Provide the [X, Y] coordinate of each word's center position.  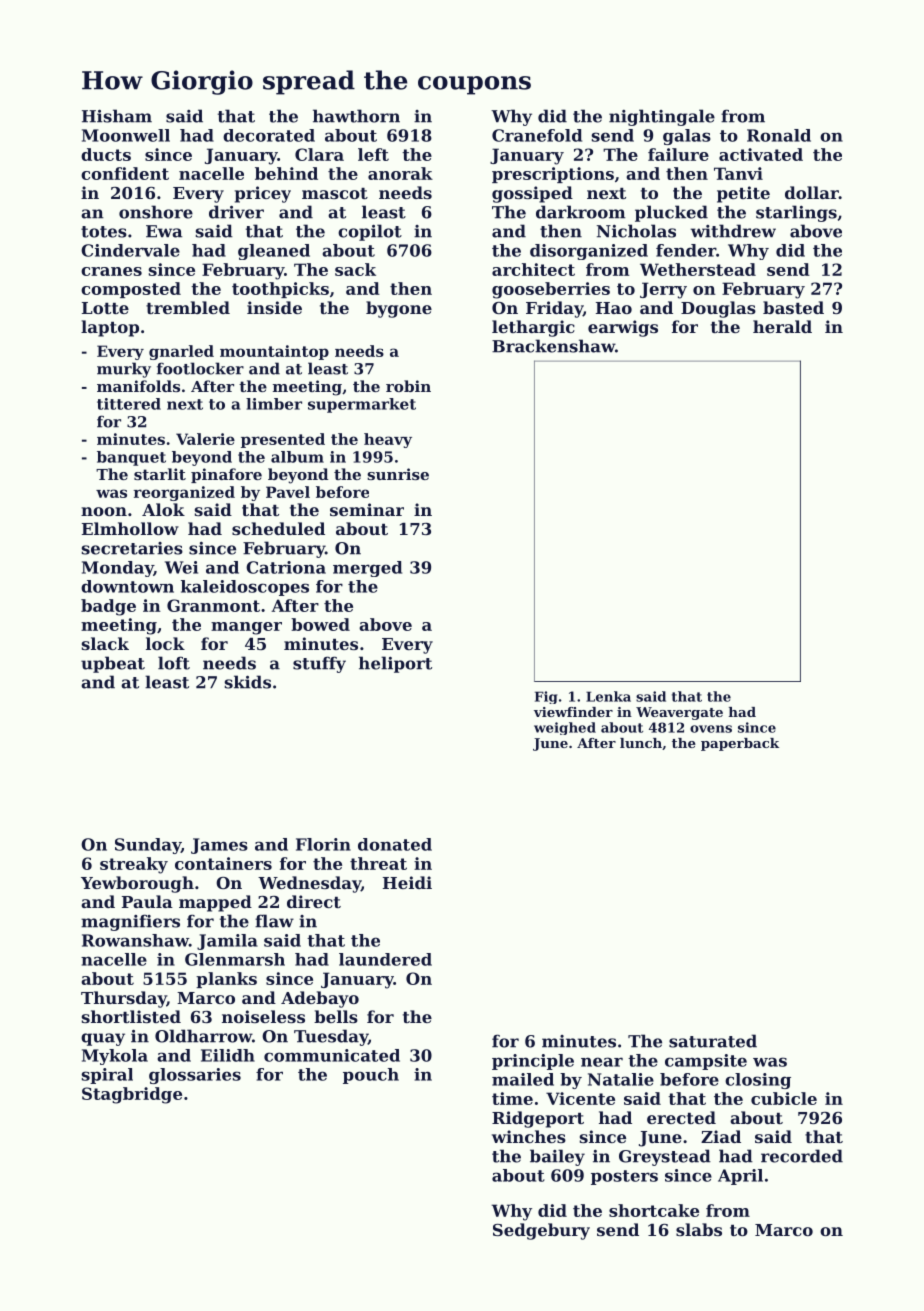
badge [108, 607]
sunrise [398, 474]
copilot [370, 232]
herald [782, 326]
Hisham [117, 116]
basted [793, 307]
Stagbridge [132, 1095]
